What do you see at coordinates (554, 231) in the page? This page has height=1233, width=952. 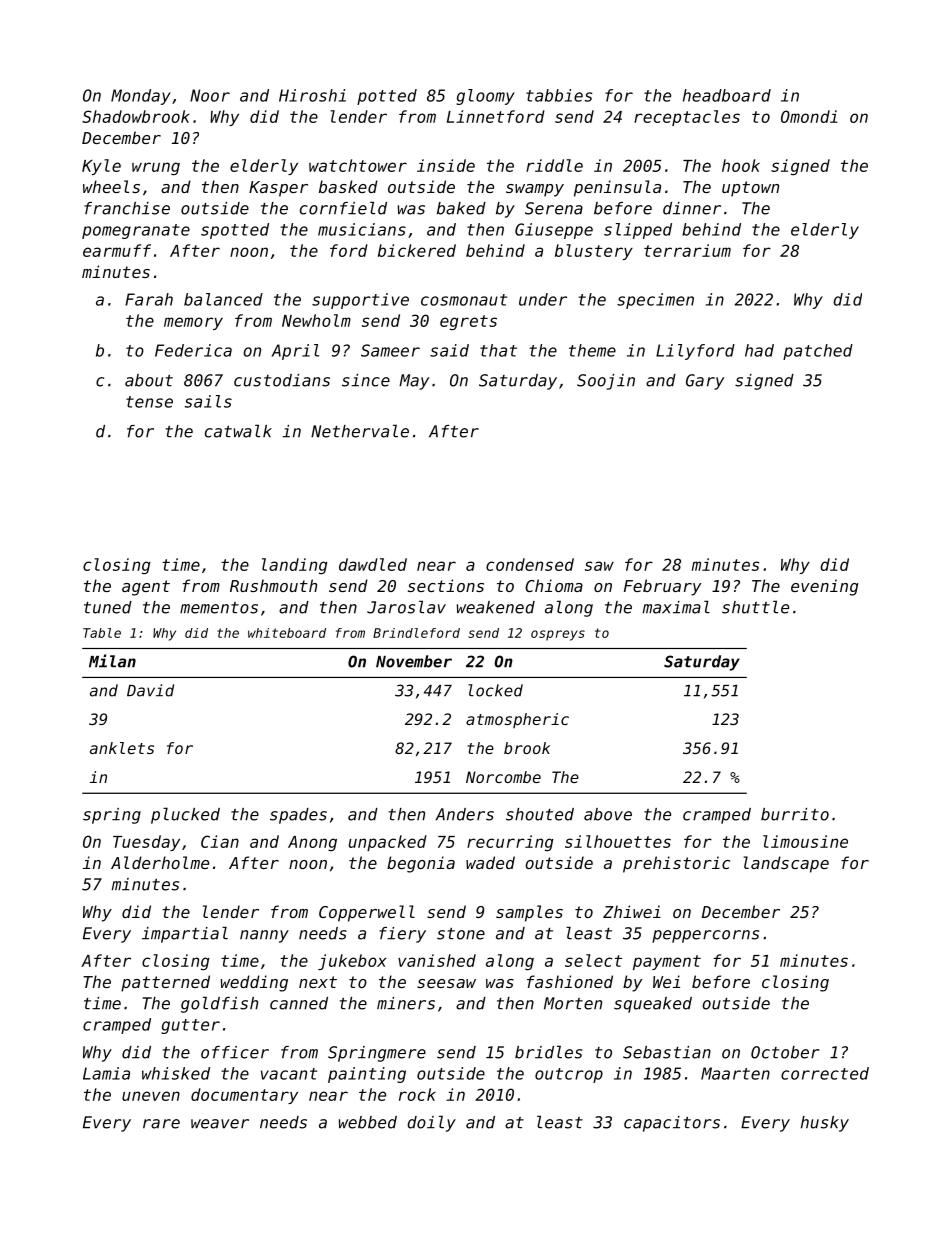 I see `Giuseppe` at bounding box center [554, 231].
